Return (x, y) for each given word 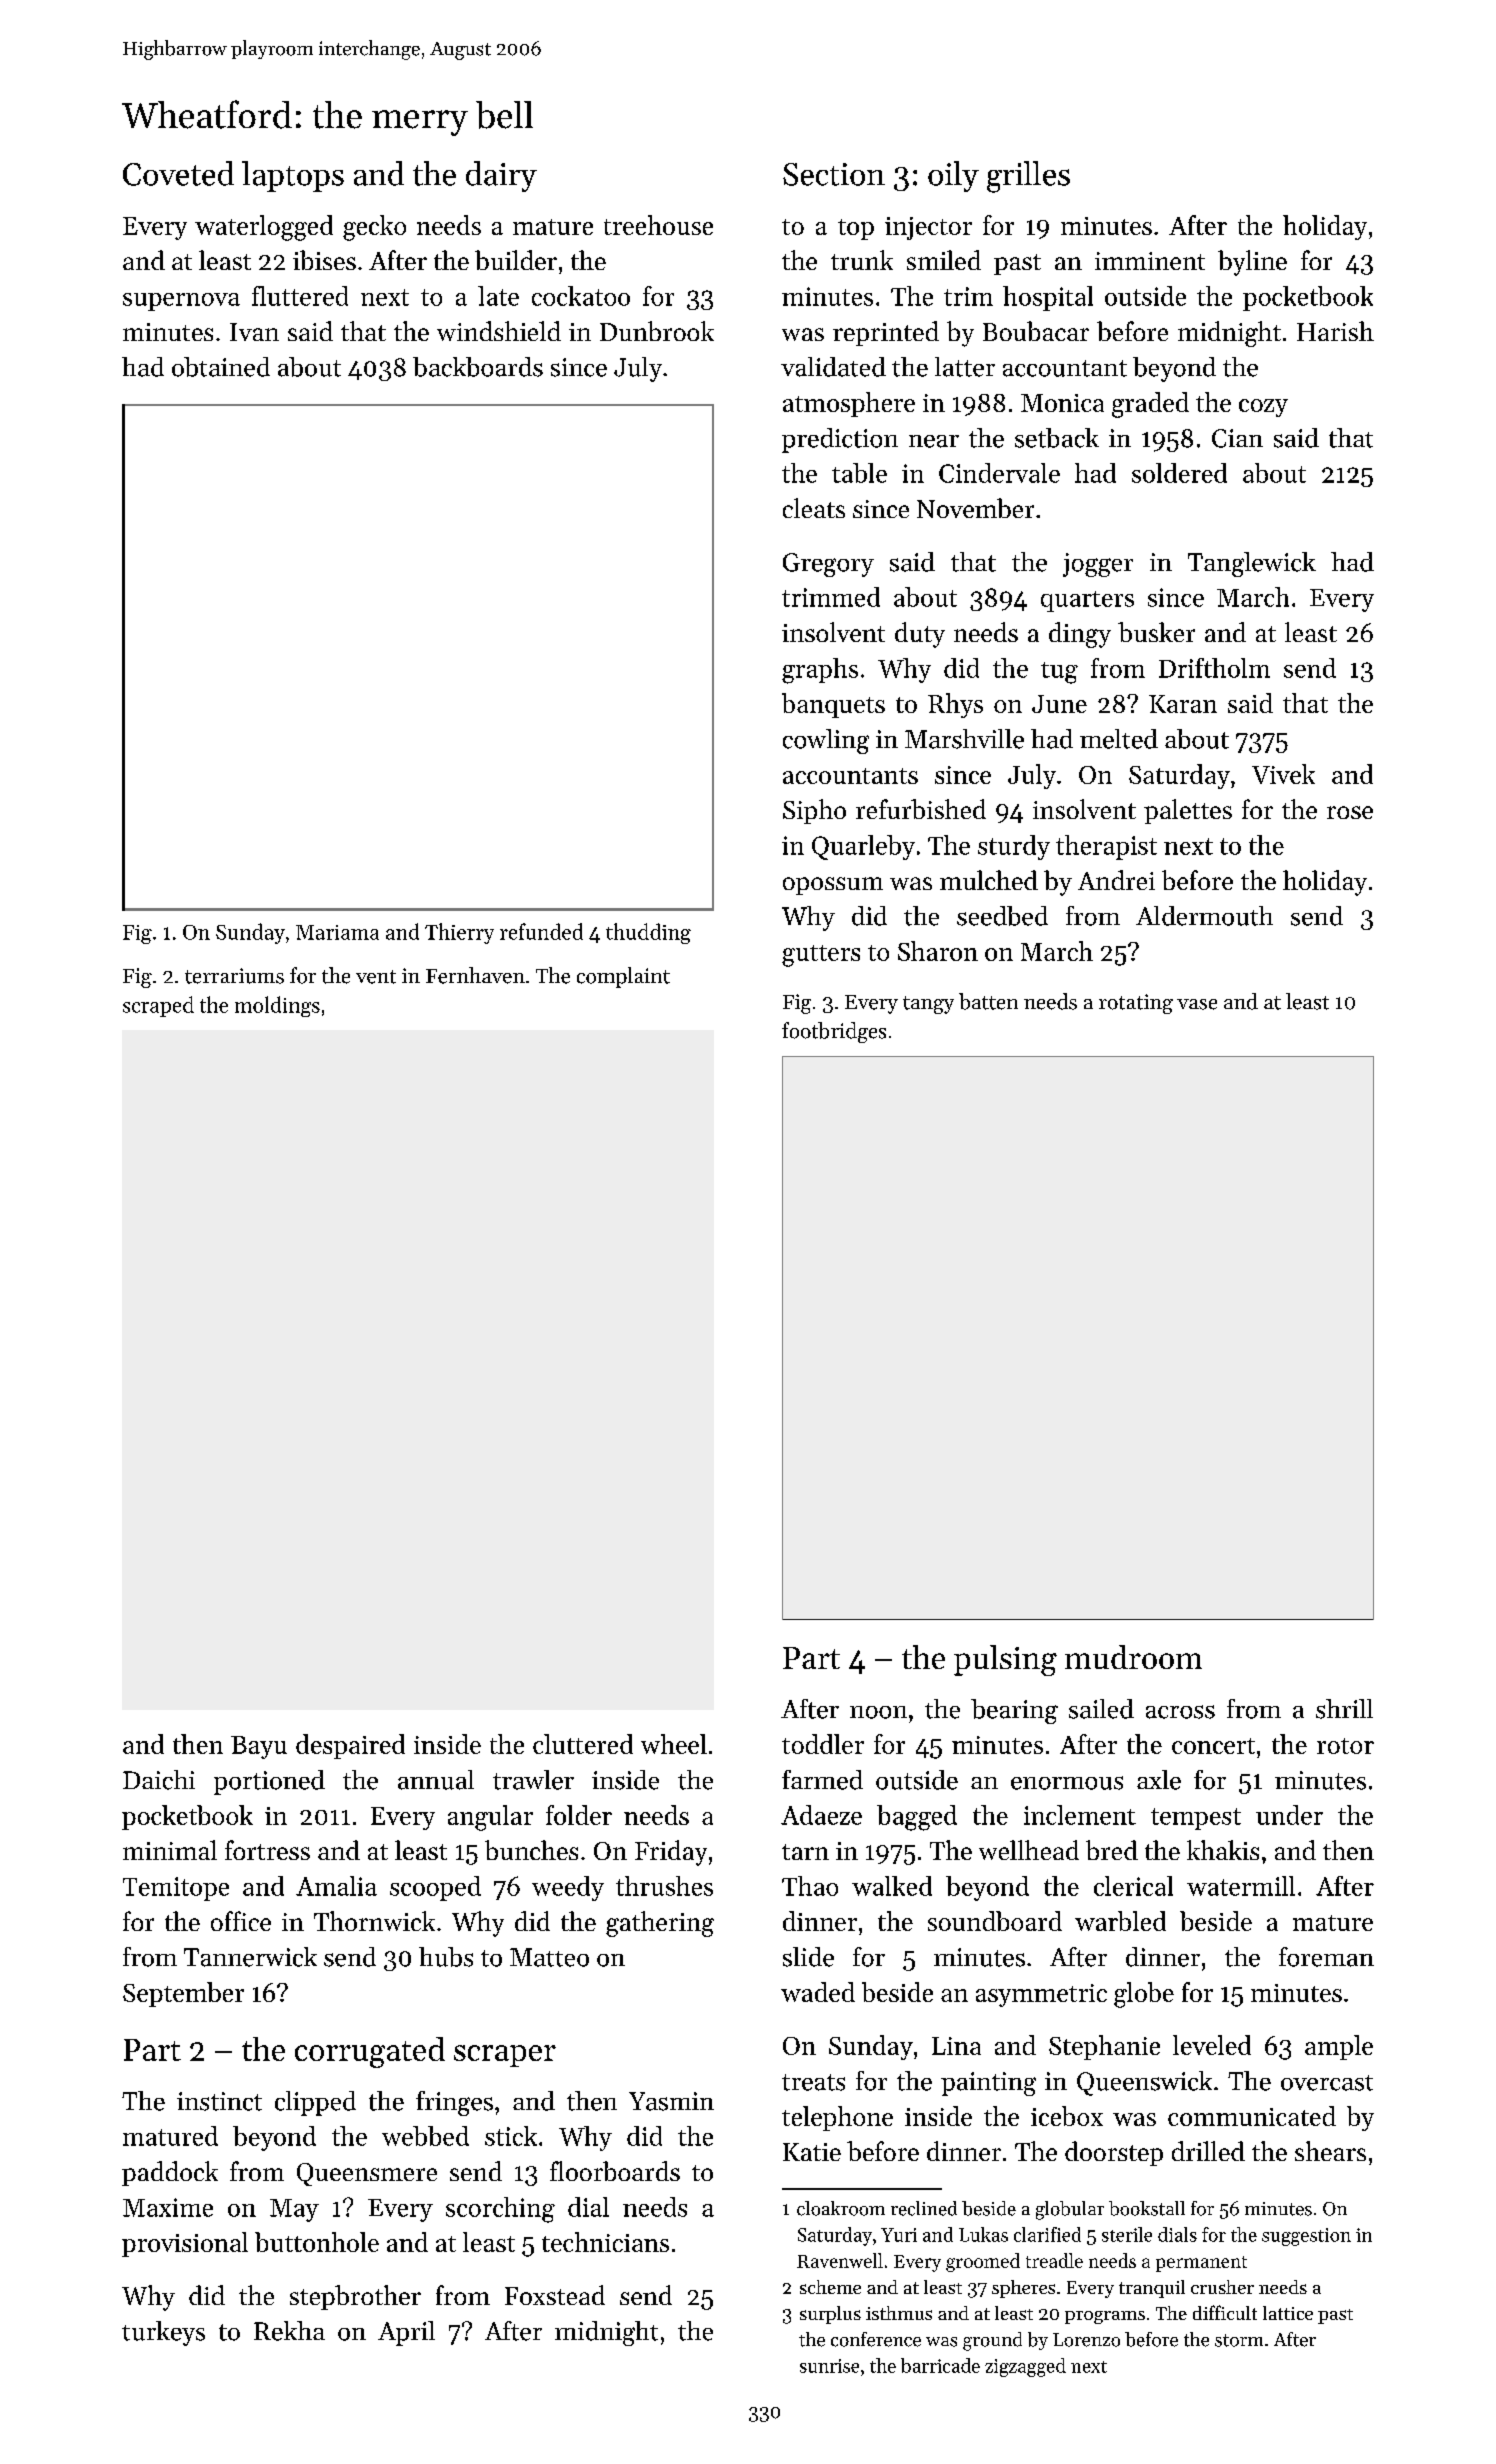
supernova (181, 302)
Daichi (159, 1780)
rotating (1136, 1004)
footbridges (834, 1032)
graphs (820, 671)
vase (1197, 1004)
